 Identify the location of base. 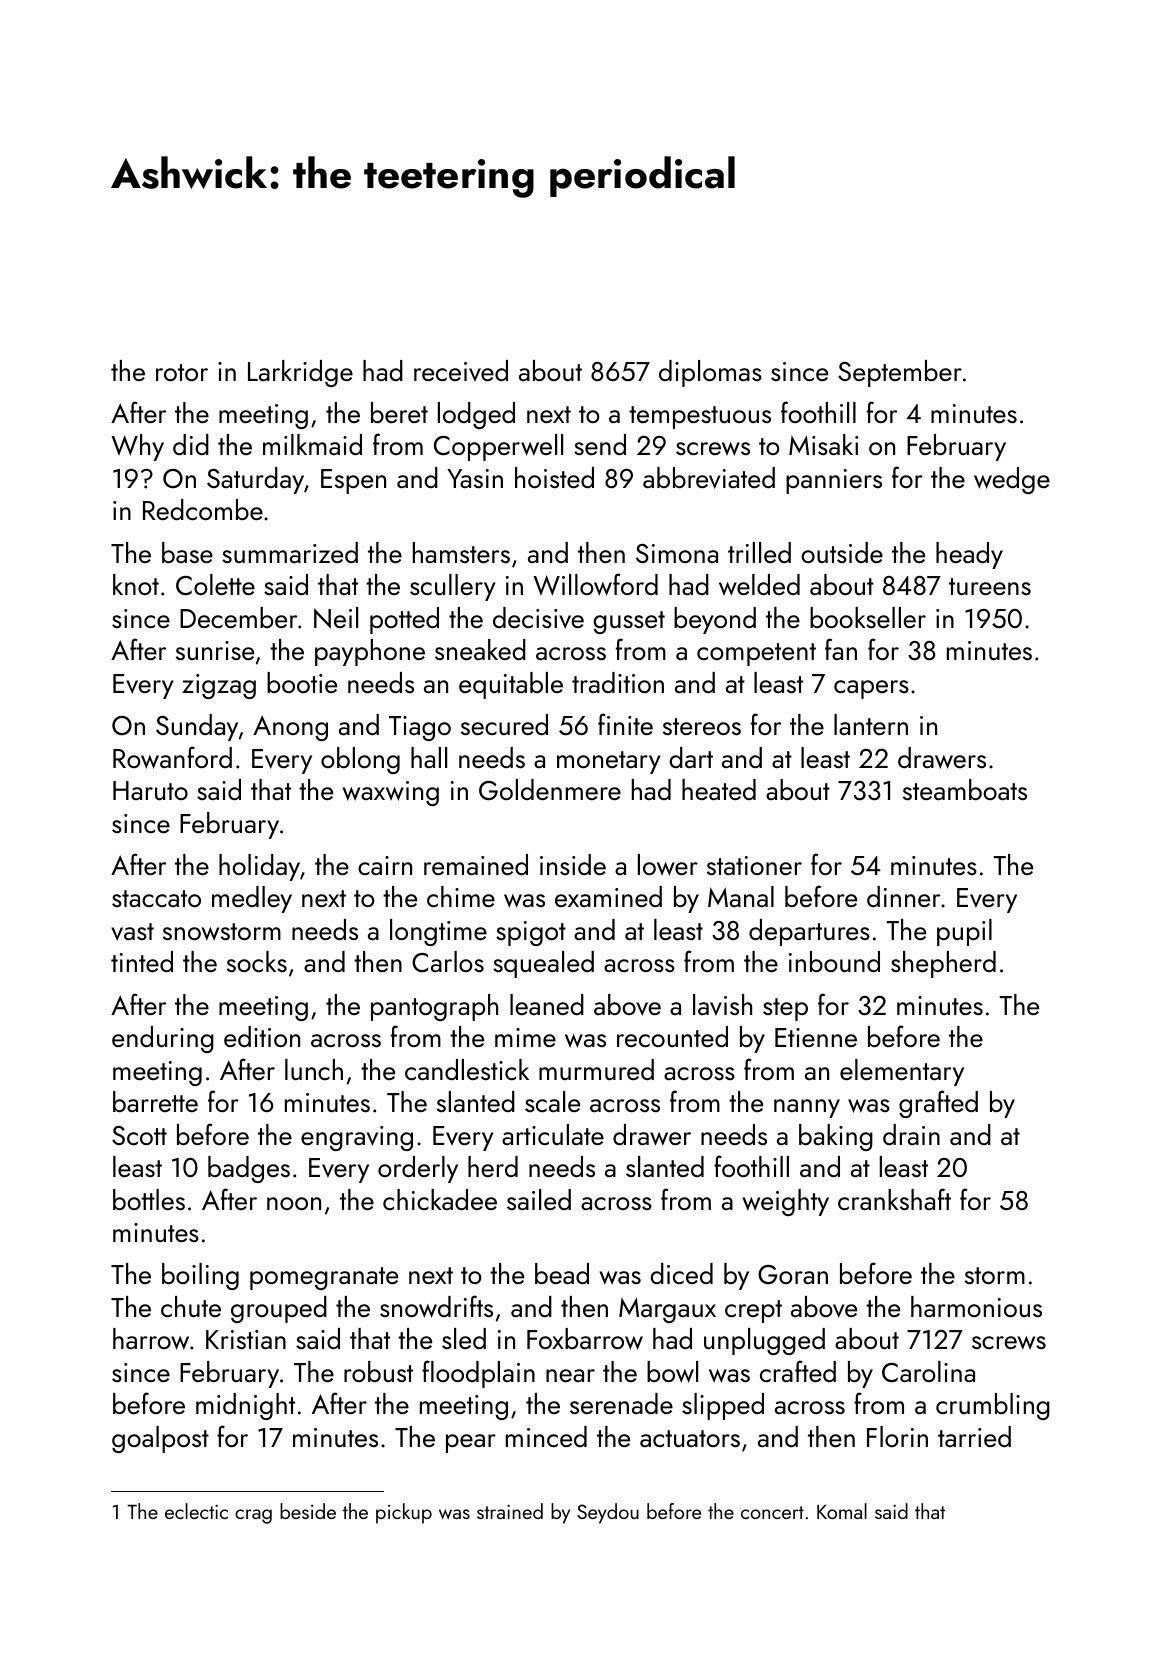
(187, 552).
